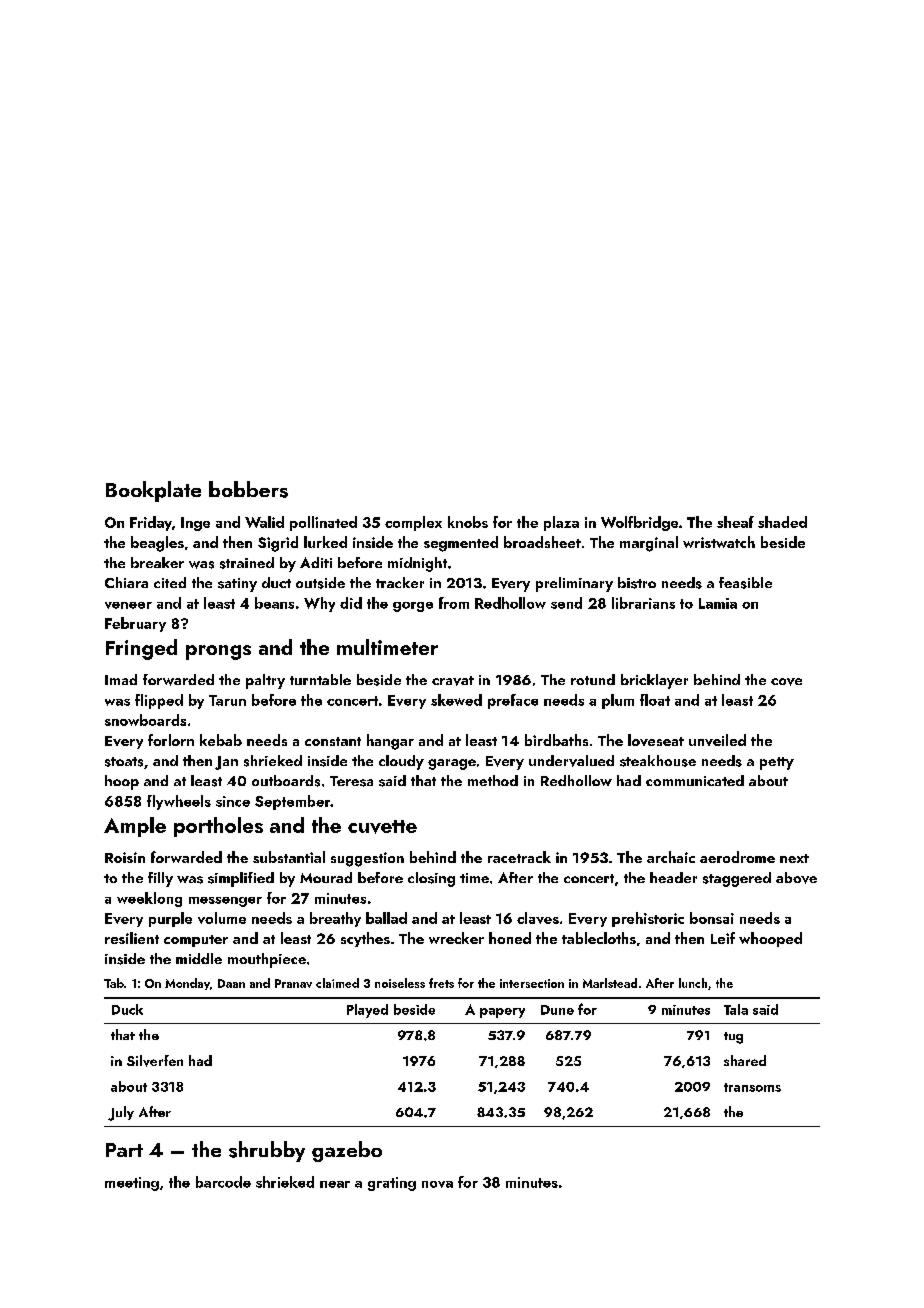 Image resolution: width=924 pixels, height=1308 pixels. Describe the element at coordinates (218, 652) in the screenshot. I see `prongs` at that location.
